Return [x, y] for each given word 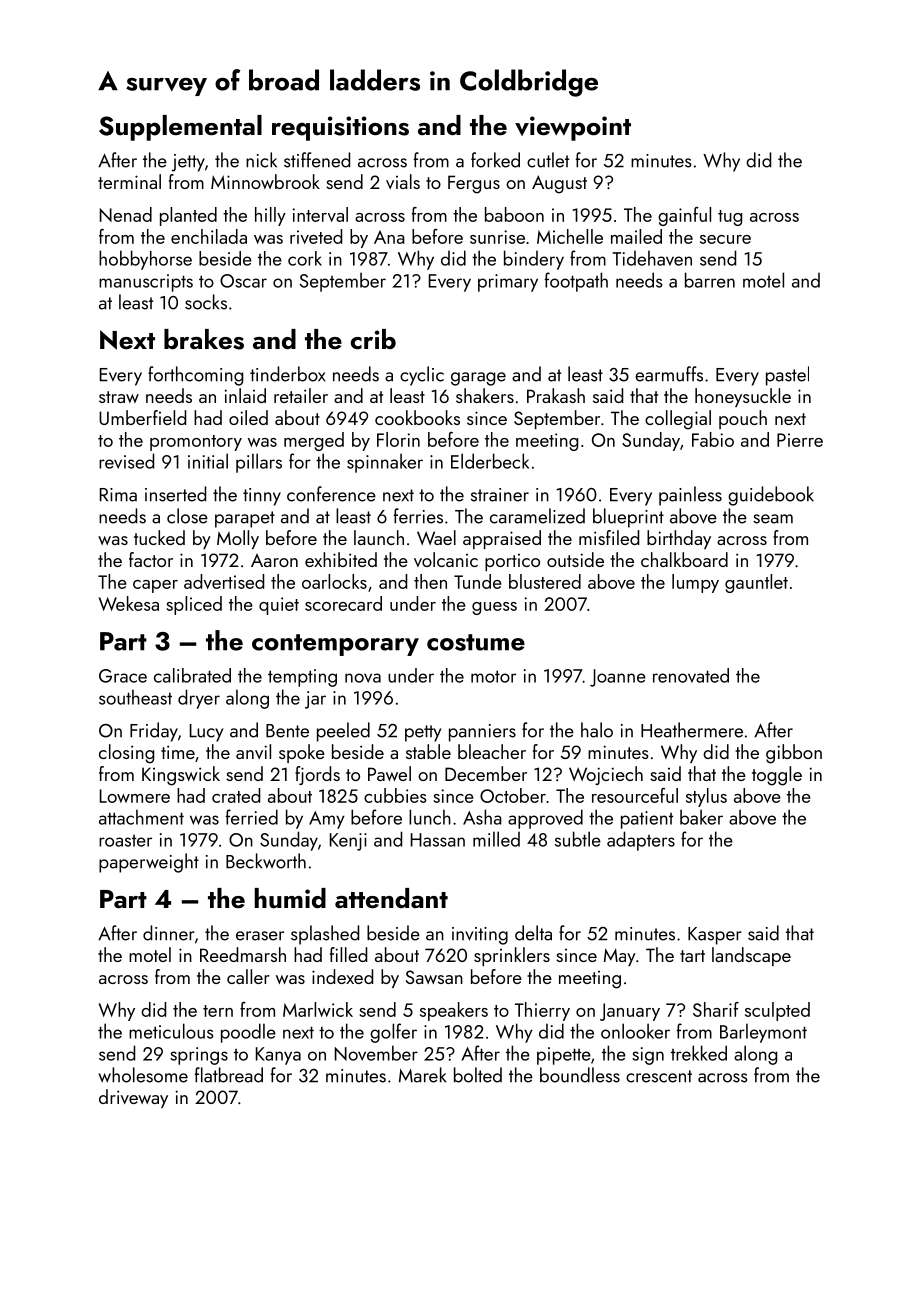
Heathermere [692, 730]
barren [710, 280]
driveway [133, 1098]
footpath [576, 282]
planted [188, 216]
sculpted [777, 1011]
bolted [478, 1075]
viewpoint [573, 128]
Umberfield [142, 417]
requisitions [340, 128]
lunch [430, 817]
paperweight [149, 863]
